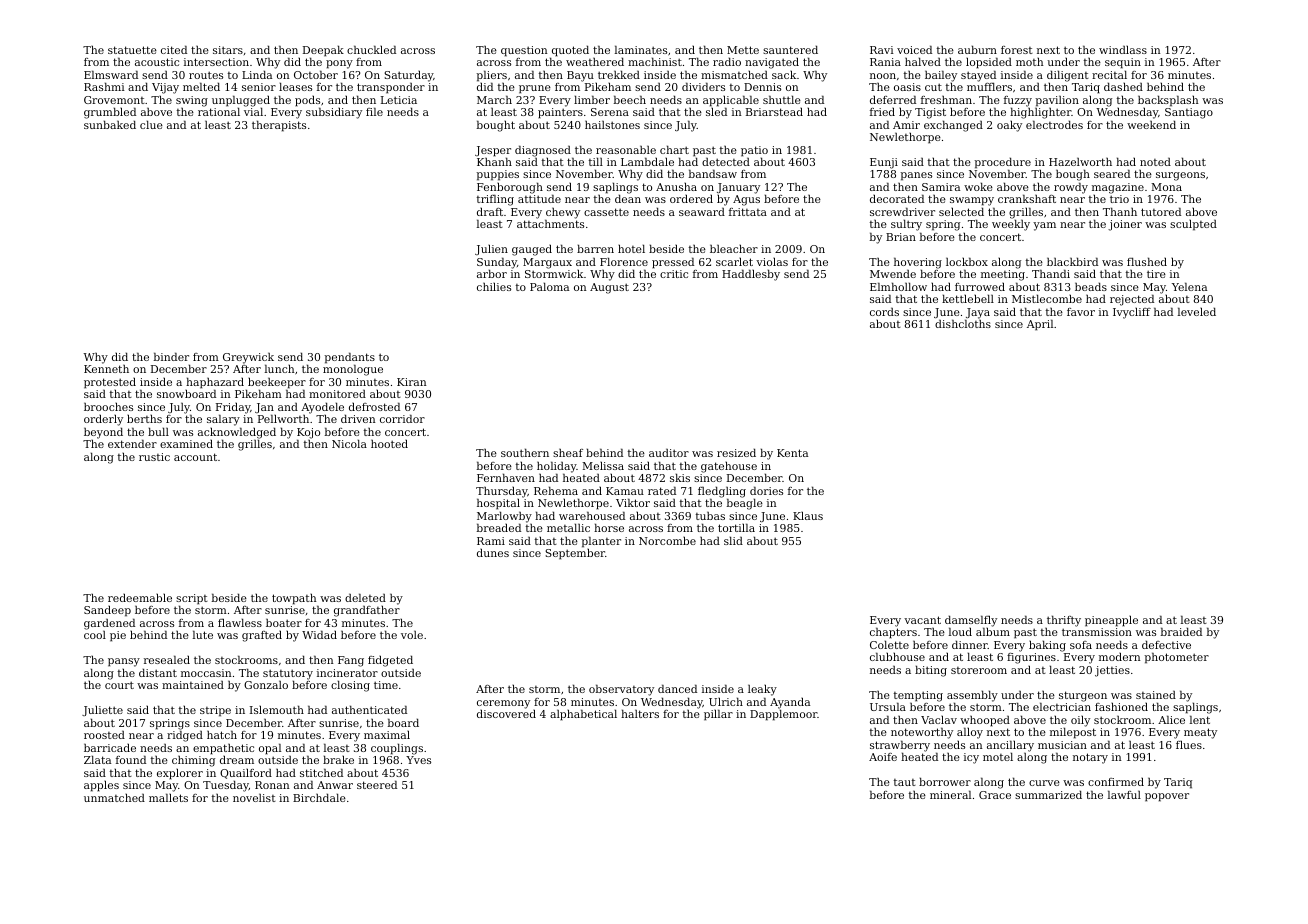  I want to click on forest, so click(1017, 50).
